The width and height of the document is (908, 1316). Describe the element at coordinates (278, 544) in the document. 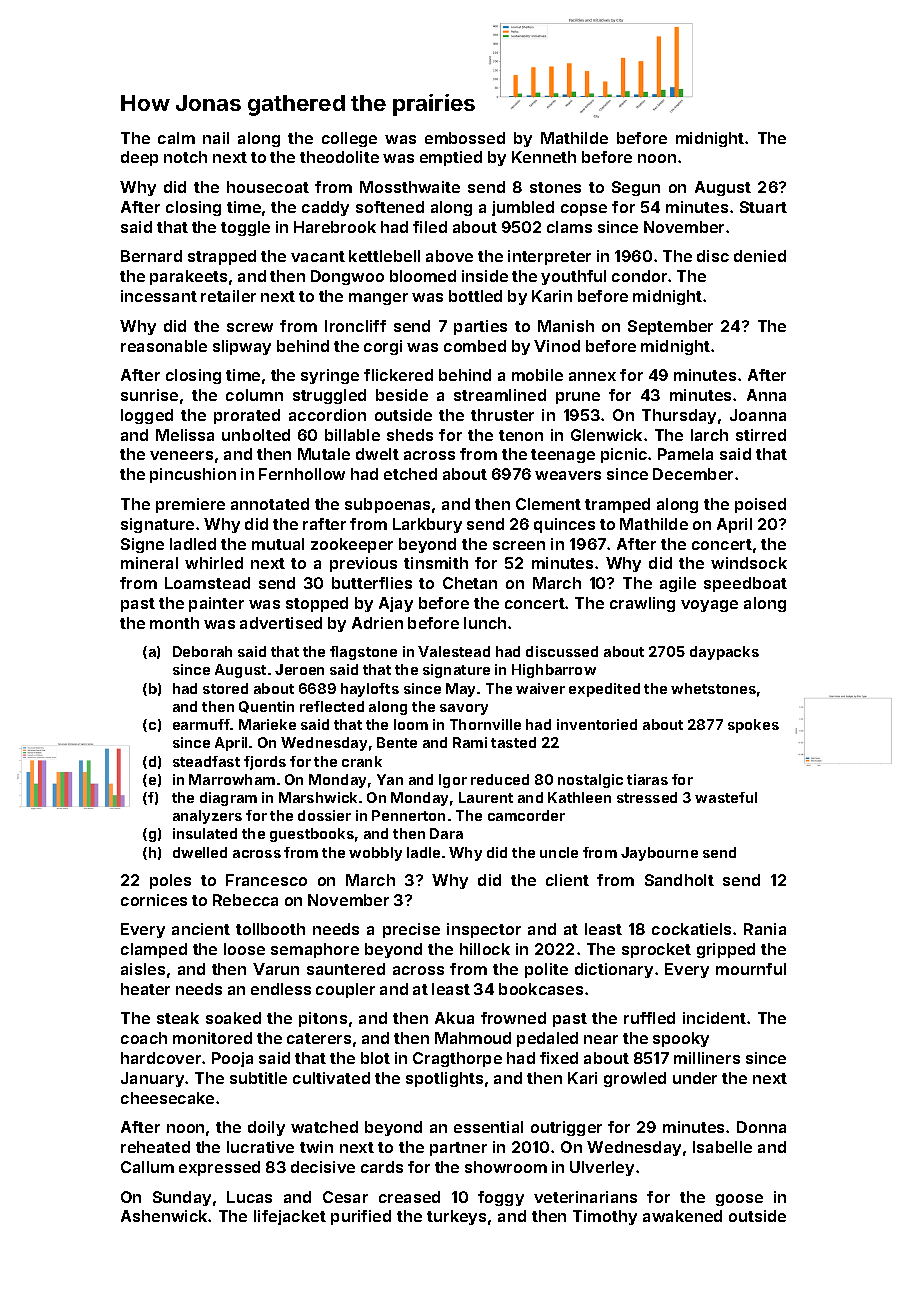

I see `mutual` at that location.
